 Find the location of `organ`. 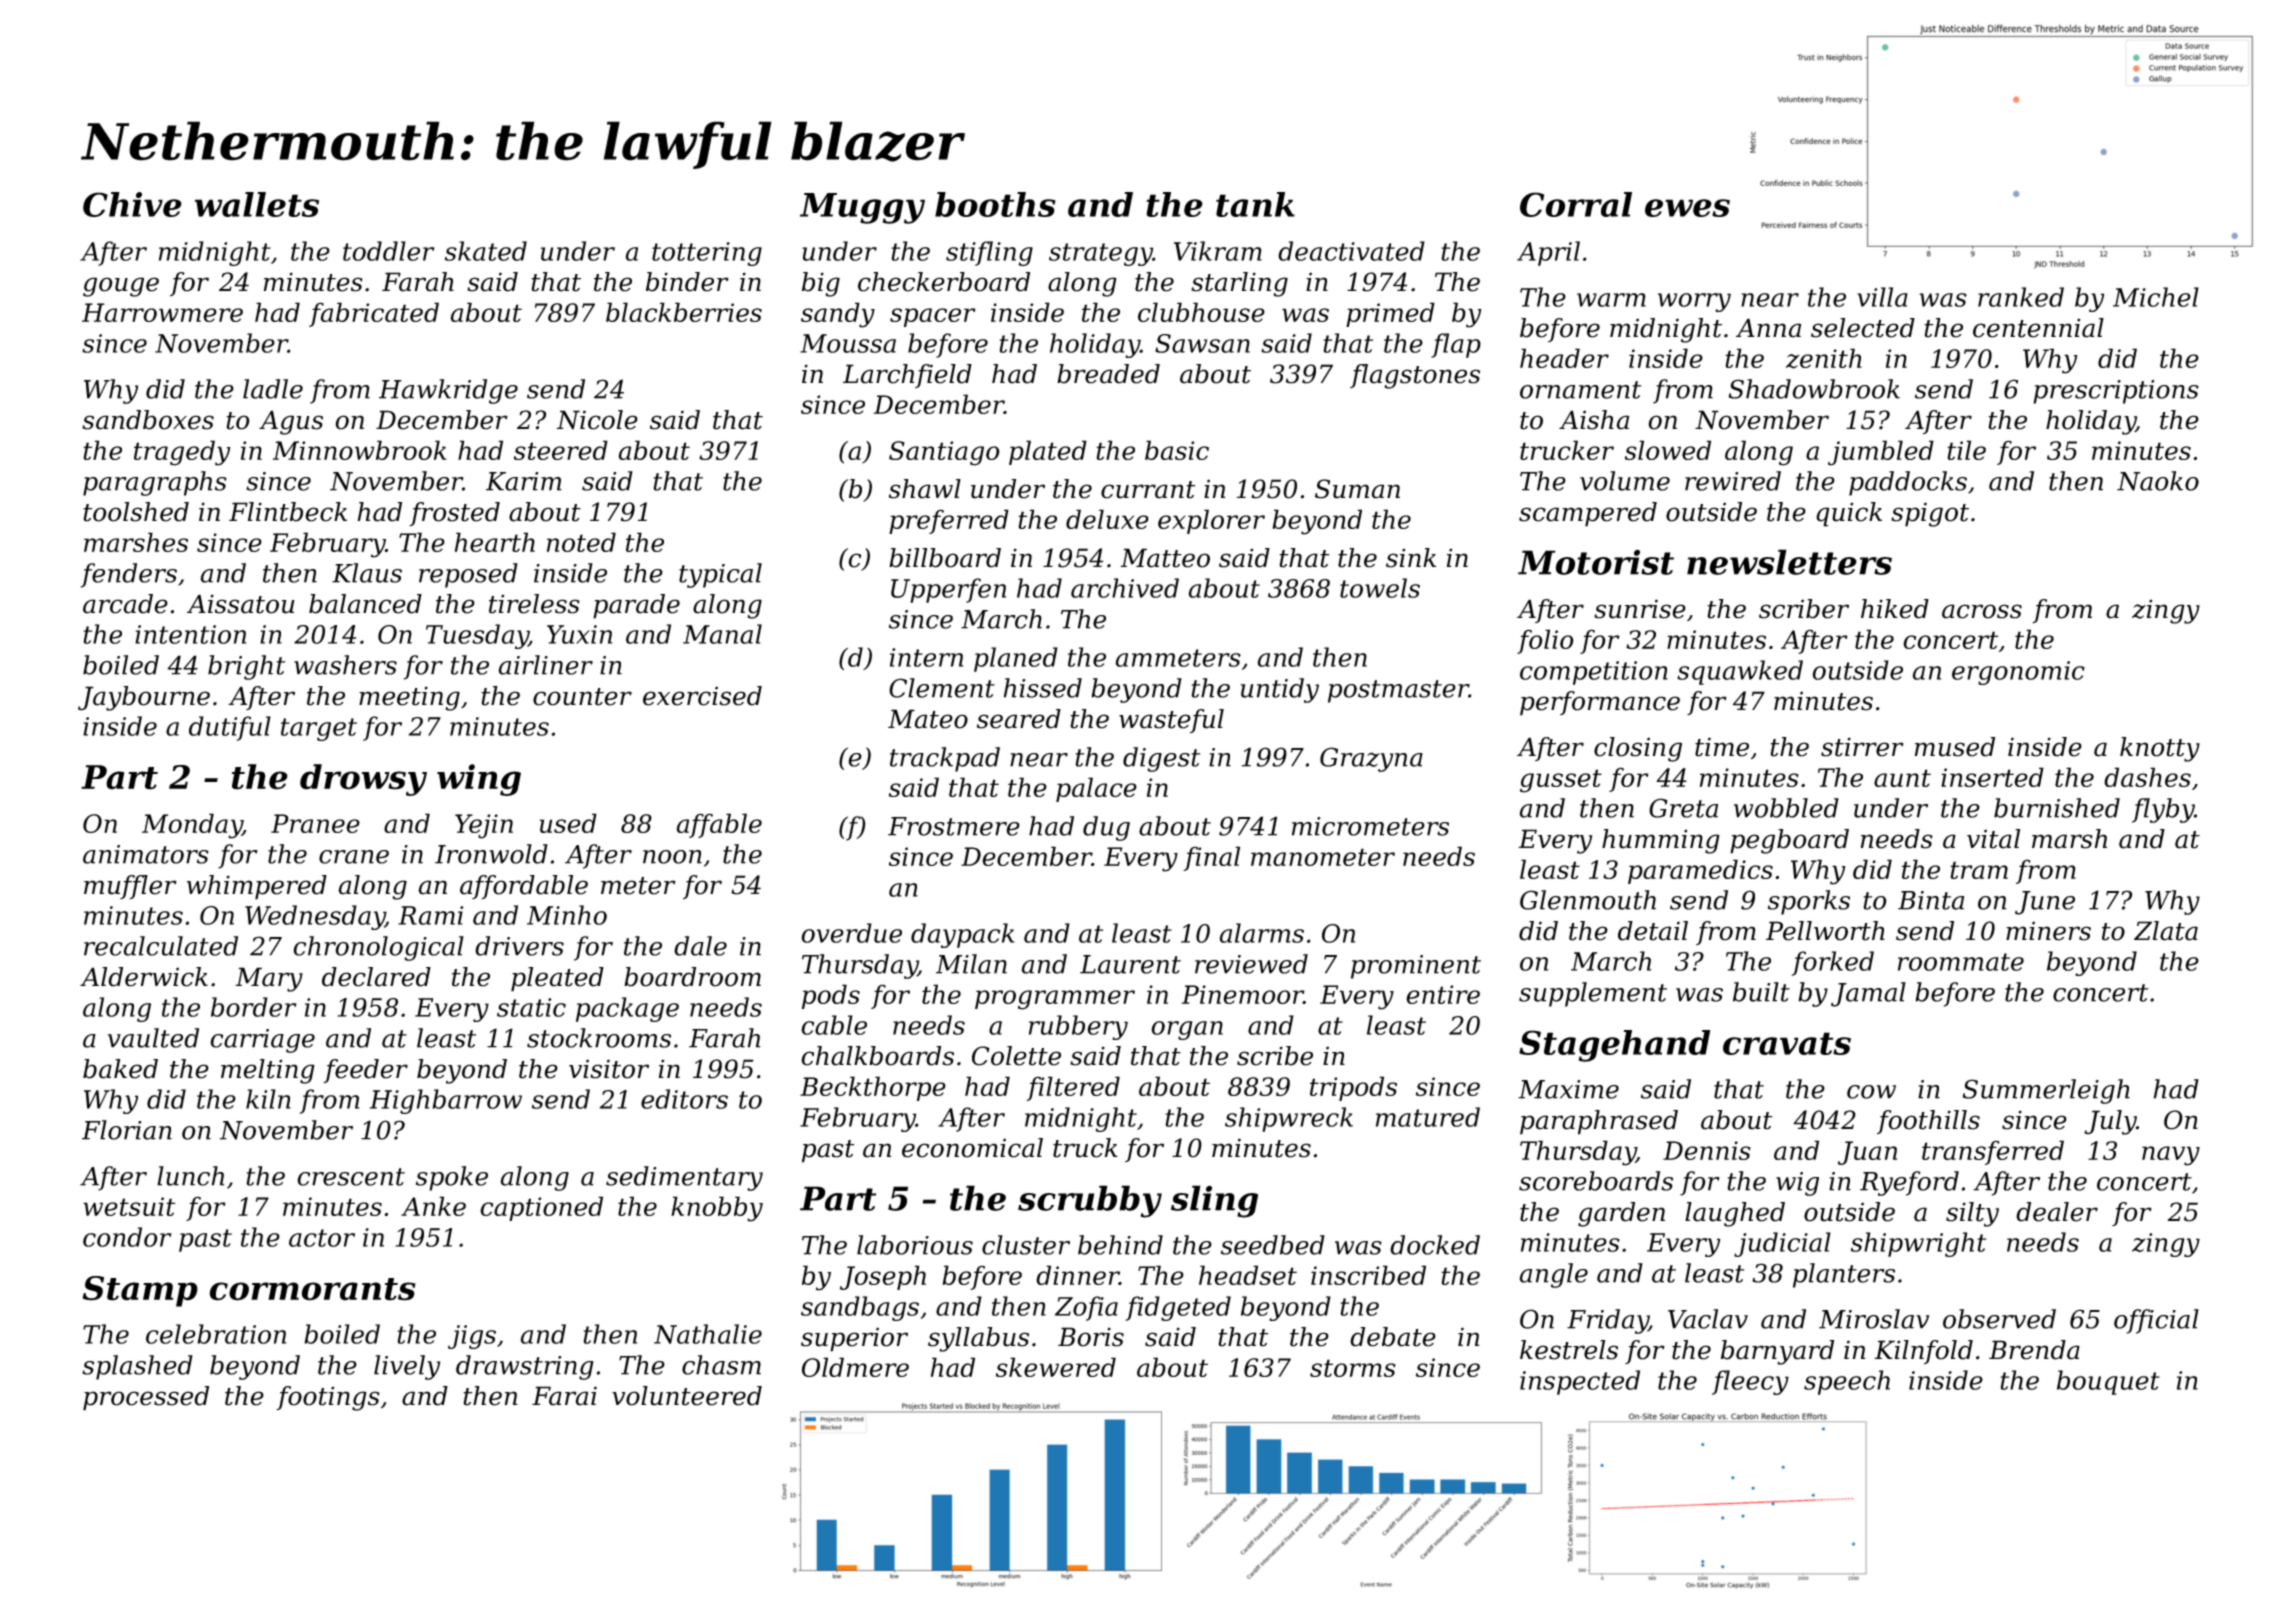

organ is located at coordinates (1187, 1030).
